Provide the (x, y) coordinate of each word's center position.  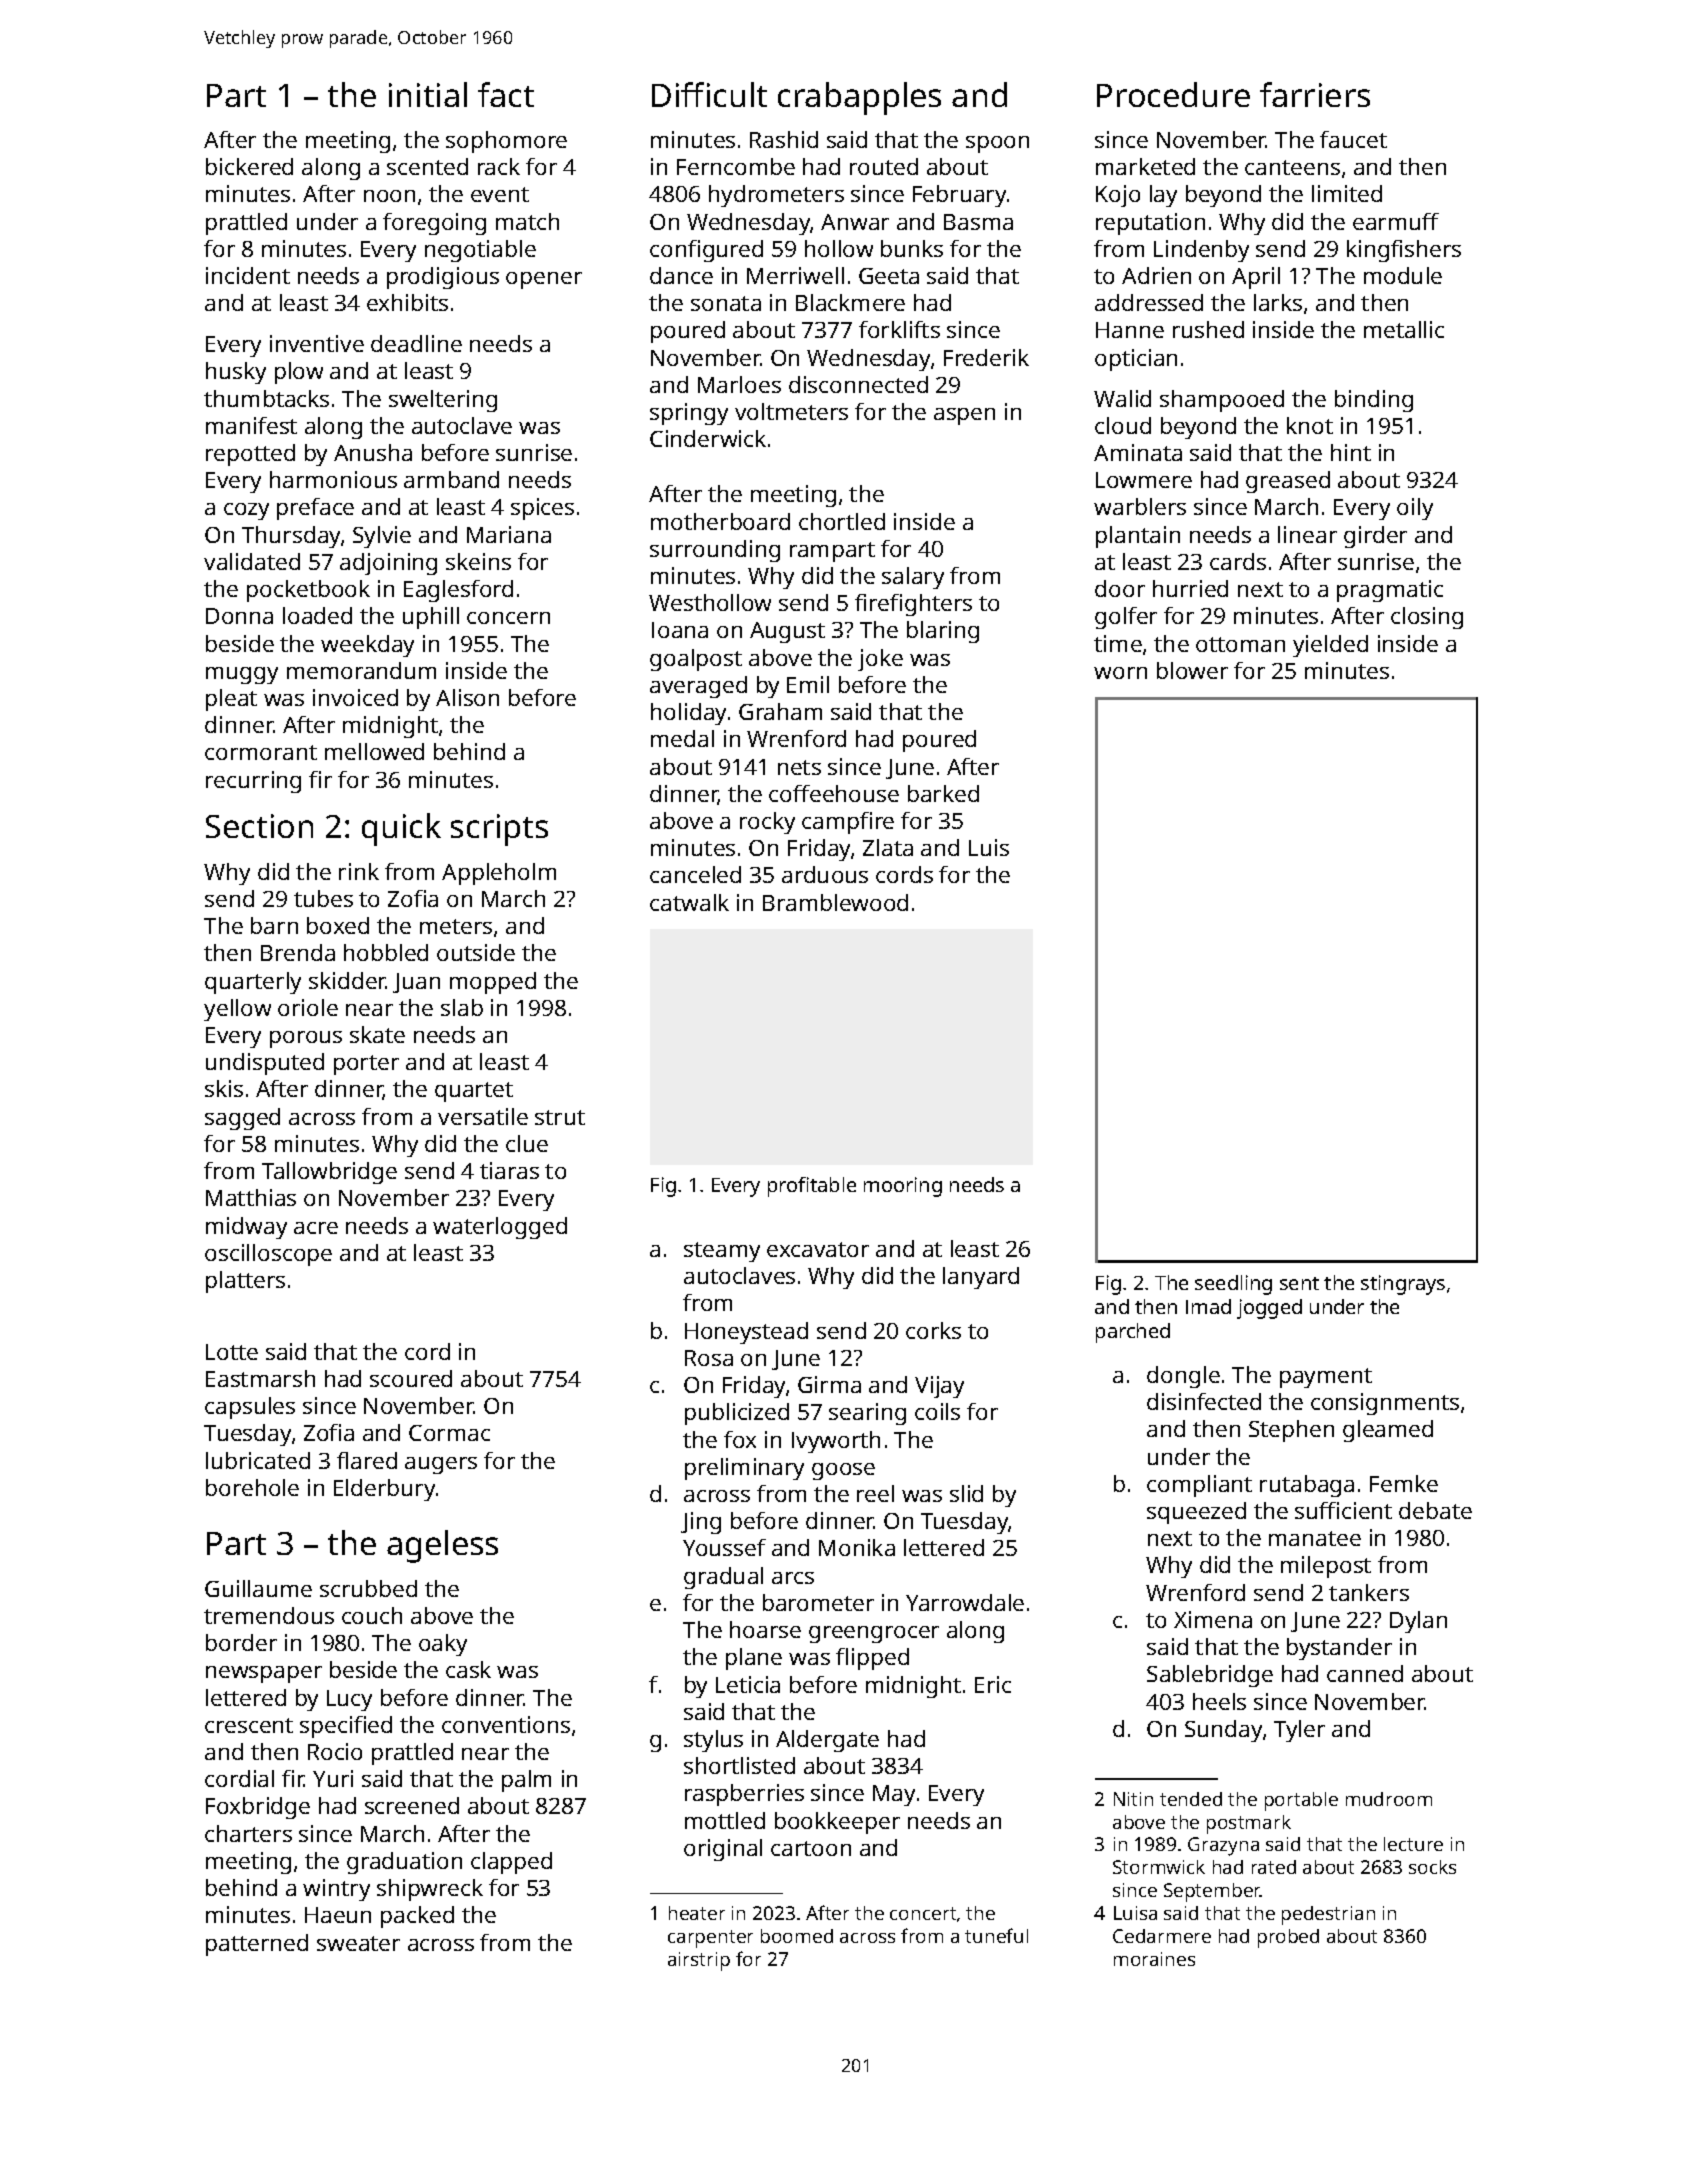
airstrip (699, 1961)
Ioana (680, 630)
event (500, 194)
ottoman (1240, 644)
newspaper (264, 1674)
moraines (1154, 1959)
